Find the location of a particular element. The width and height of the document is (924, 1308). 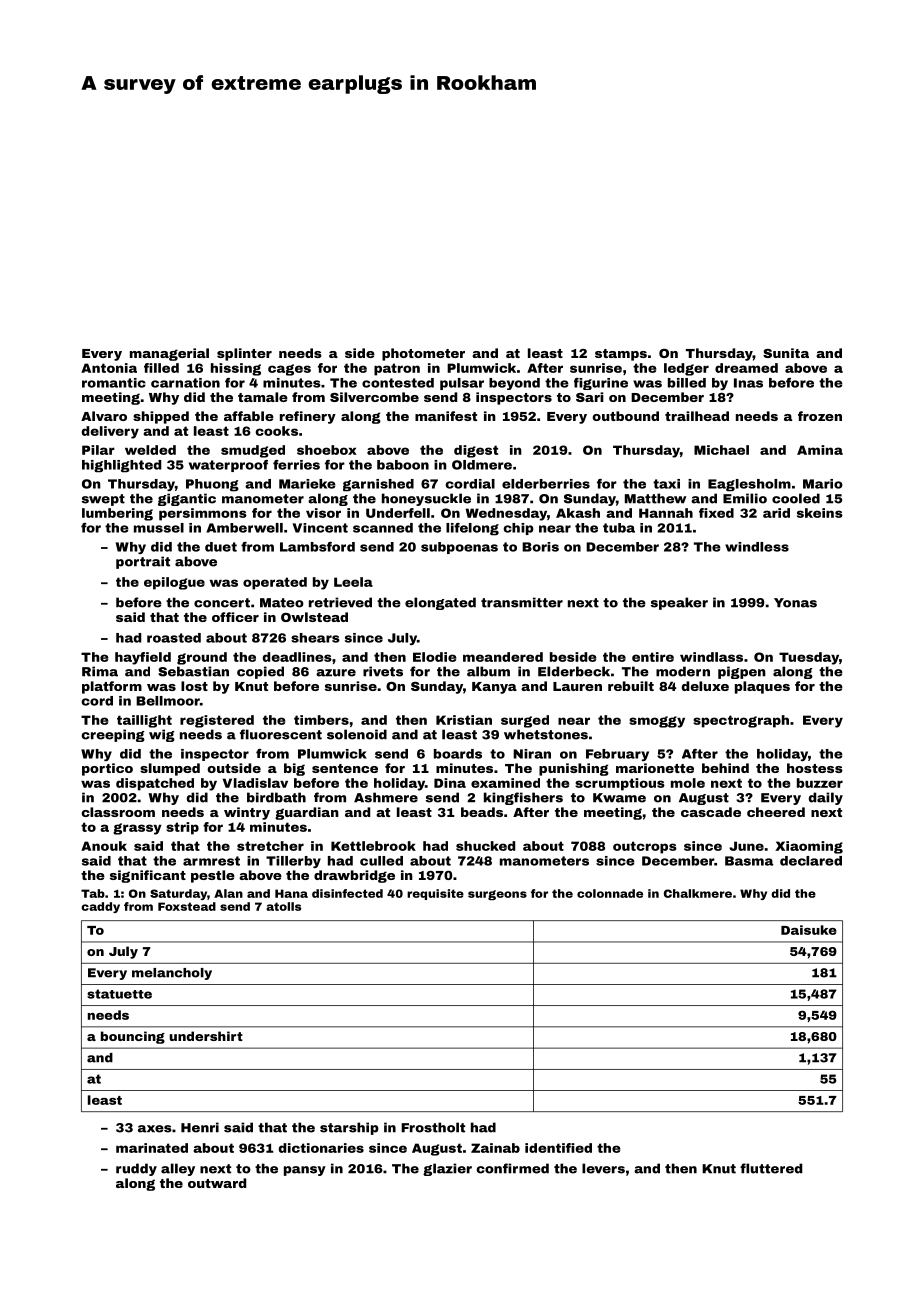

beyond is located at coordinates (514, 384).
